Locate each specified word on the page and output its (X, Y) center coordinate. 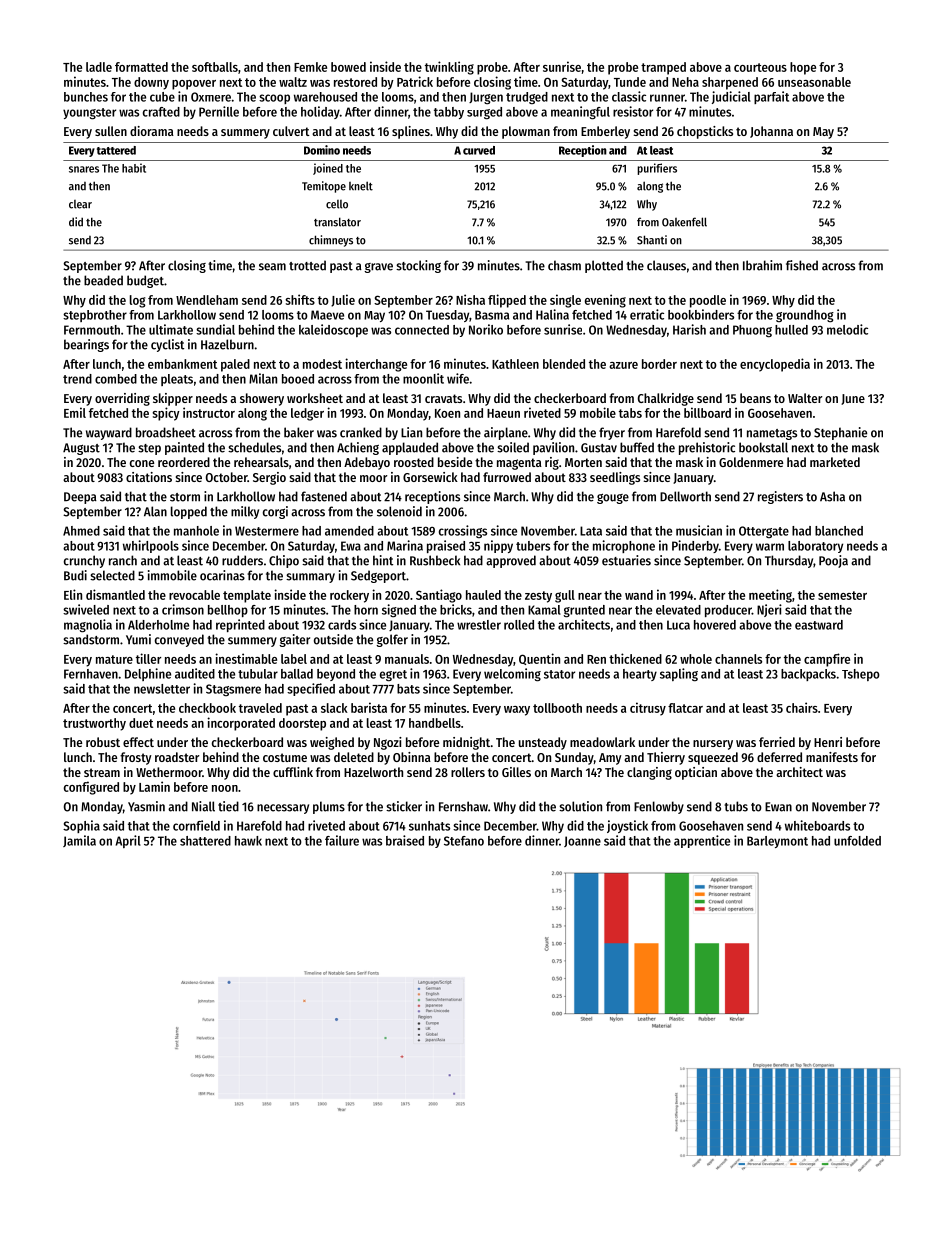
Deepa (80, 498)
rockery (349, 596)
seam (272, 267)
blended (564, 364)
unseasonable (814, 82)
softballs (215, 67)
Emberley (605, 132)
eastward (819, 625)
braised (405, 840)
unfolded (857, 841)
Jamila (79, 841)
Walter (805, 398)
